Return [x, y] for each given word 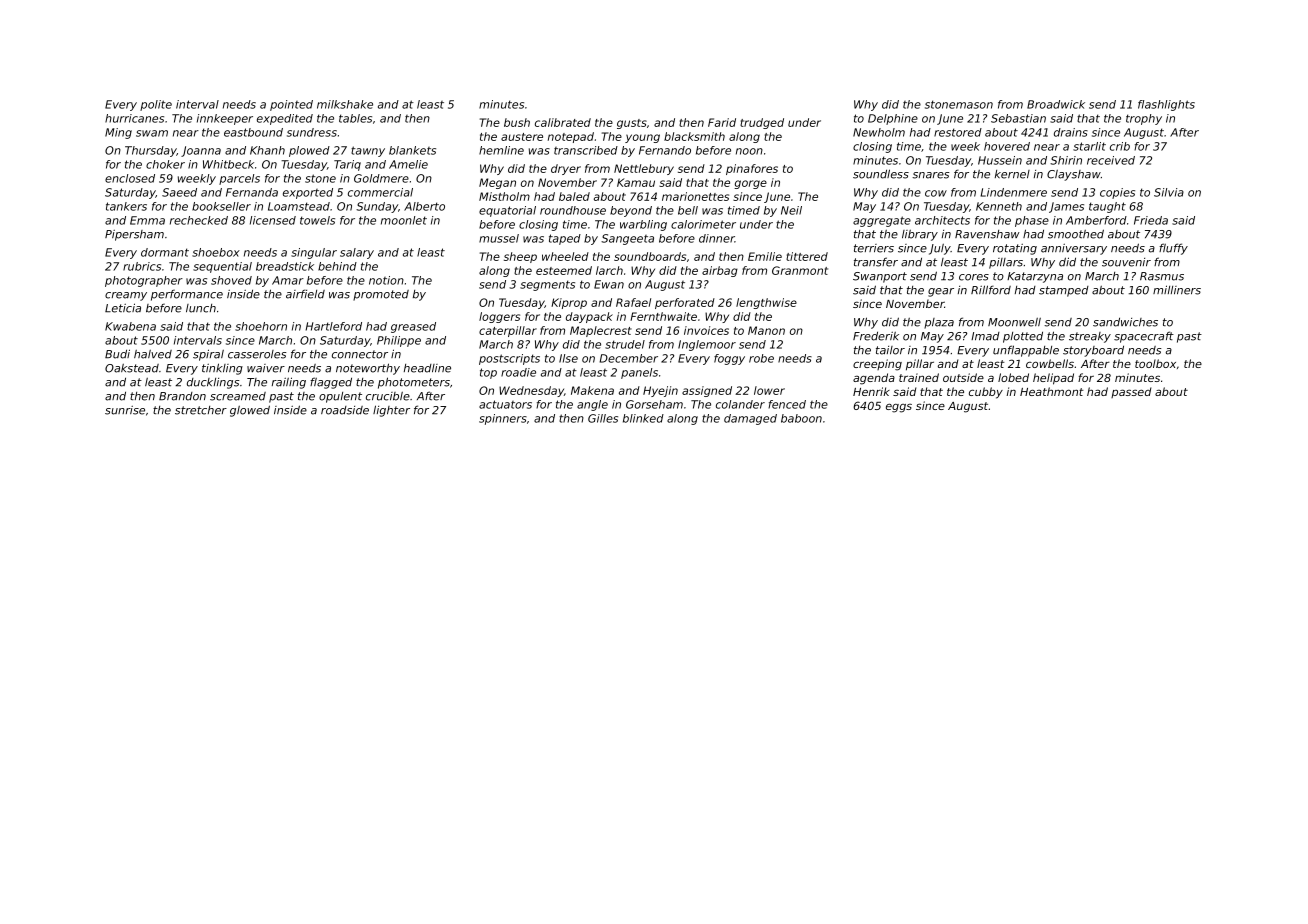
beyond [631, 211]
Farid [722, 122]
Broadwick [1056, 104]
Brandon [182, 396]
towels [317, 220]
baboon [801, 418]
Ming [118, 133]
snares [930, 175]
